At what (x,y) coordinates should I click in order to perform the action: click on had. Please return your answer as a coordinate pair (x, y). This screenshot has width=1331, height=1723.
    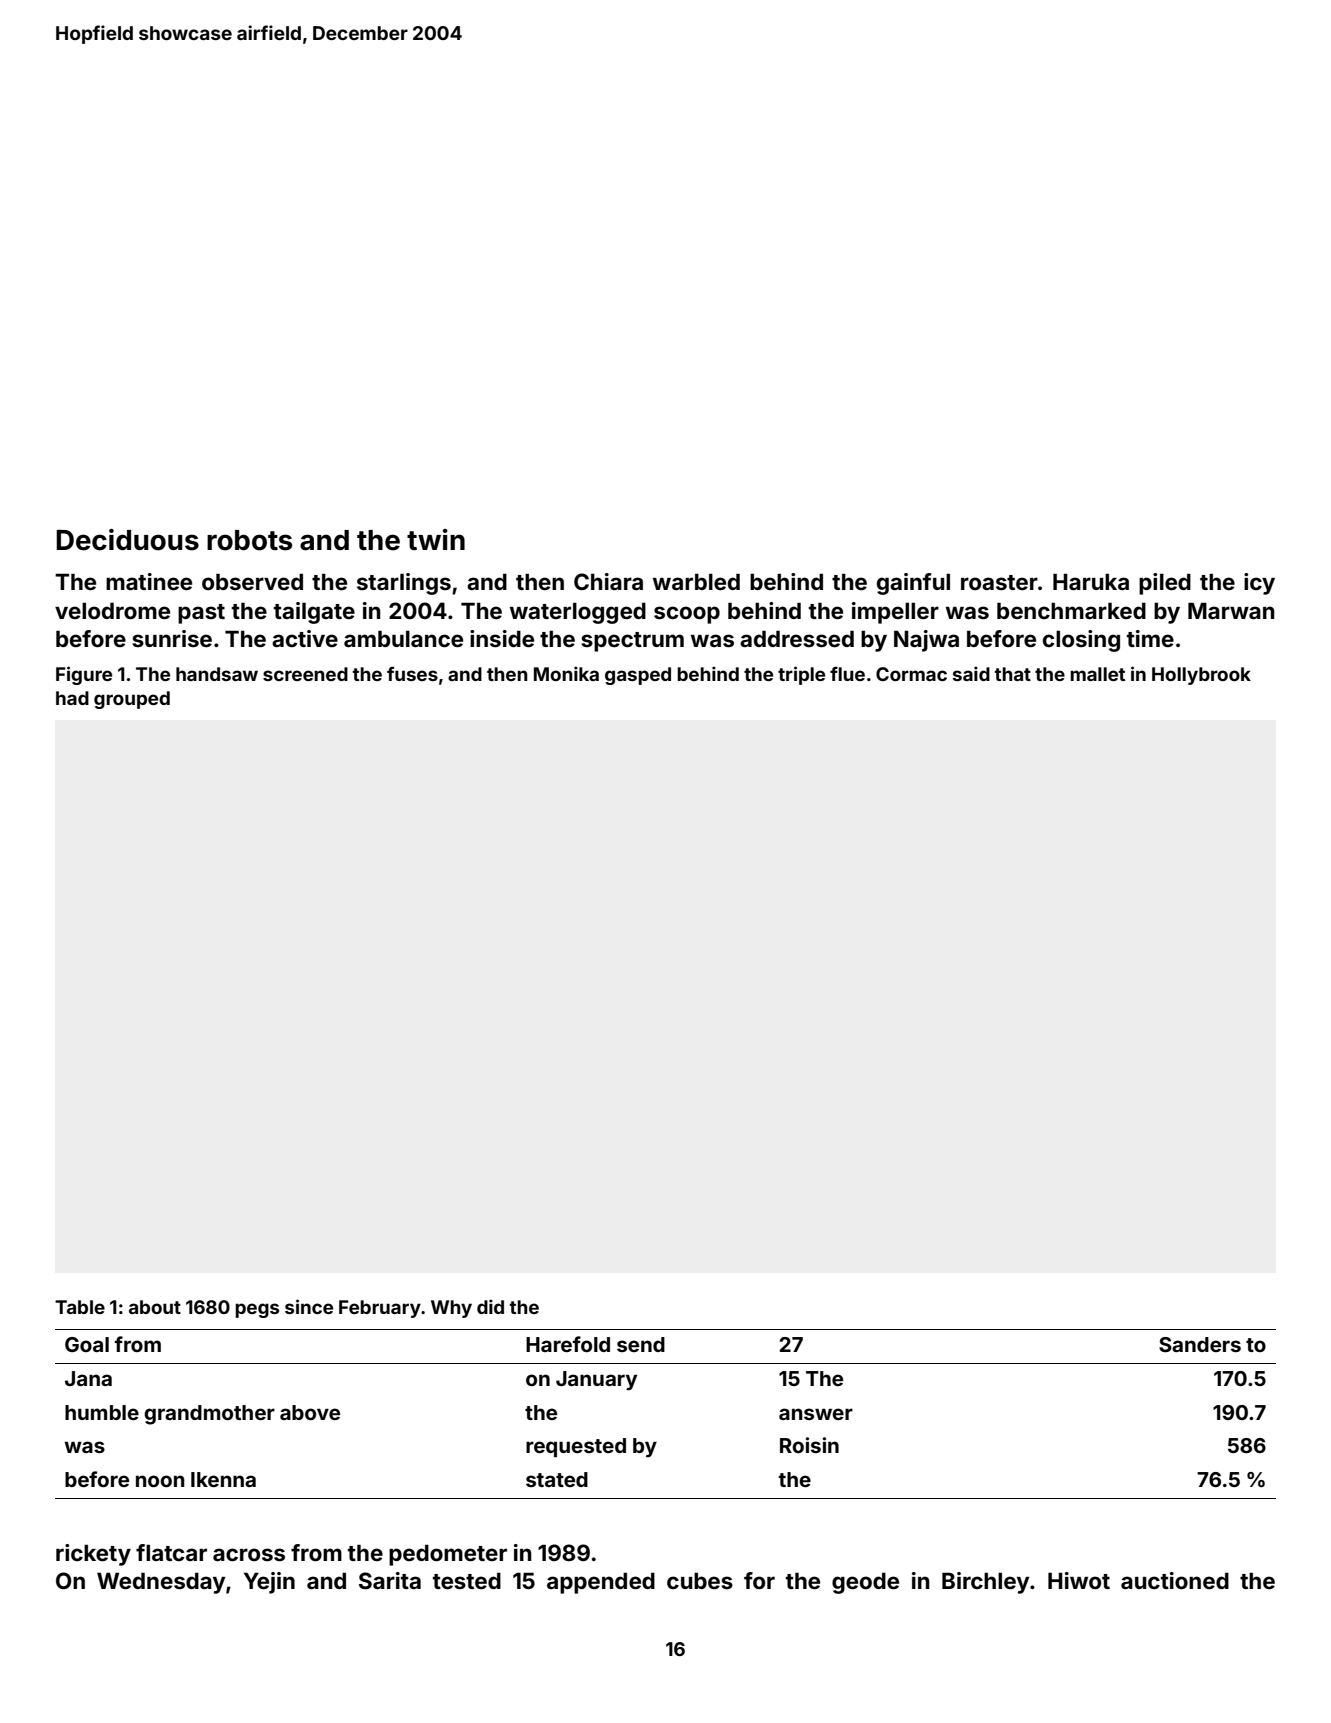
    Looking at the image, I should click on (72, 698).
